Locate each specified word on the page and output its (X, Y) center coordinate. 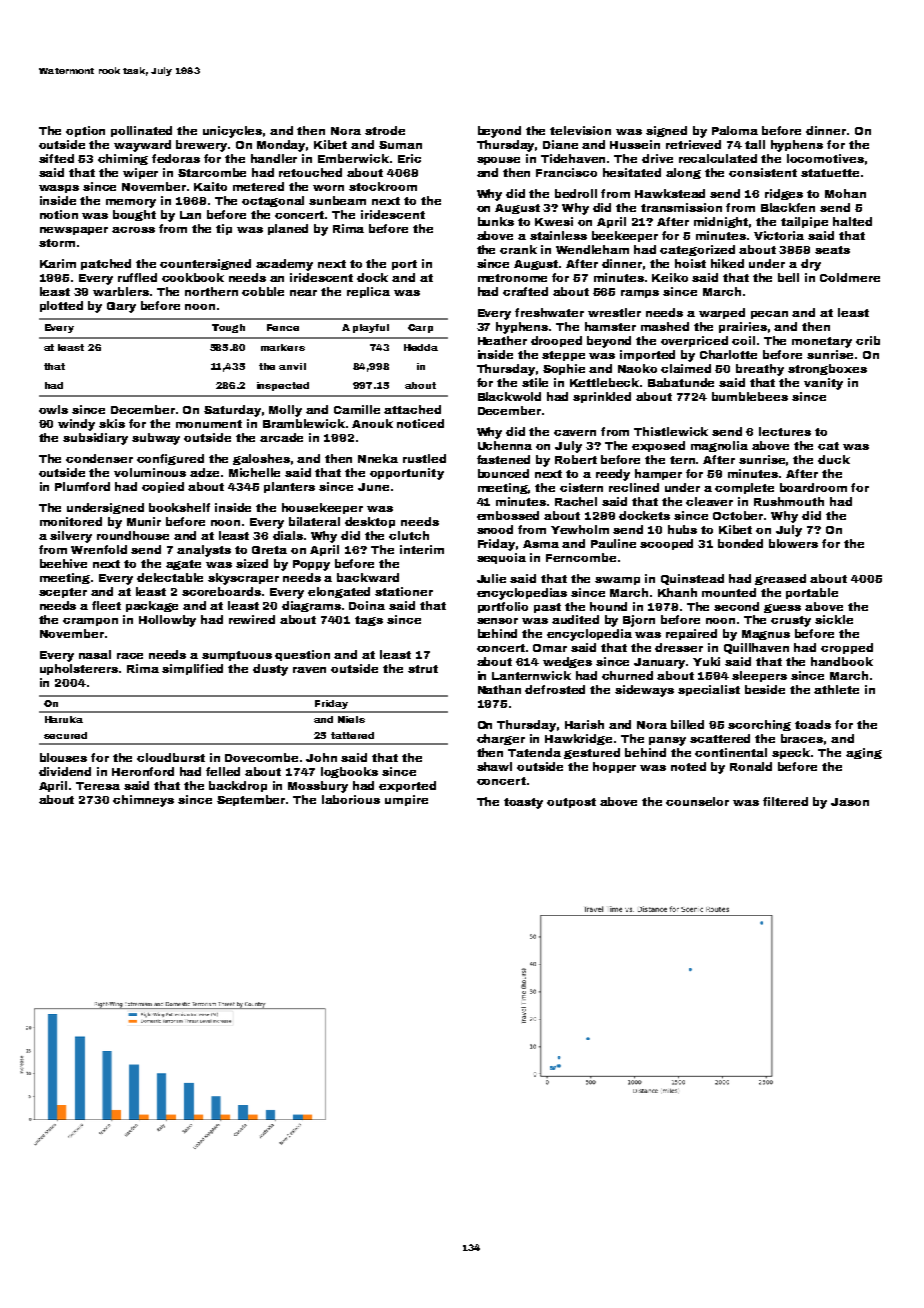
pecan (769, 315)
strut (423, 669)
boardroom (813, 487)
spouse (498, 161)
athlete (836, 689)
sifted (56, 158)
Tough (228, 328)
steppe (563, 356)
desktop (370, 522)
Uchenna (505, 445)
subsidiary (95, 439)
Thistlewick (671, 431)
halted (852, 221)
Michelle (254, 472)
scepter (63, 593)
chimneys (143, 801)
